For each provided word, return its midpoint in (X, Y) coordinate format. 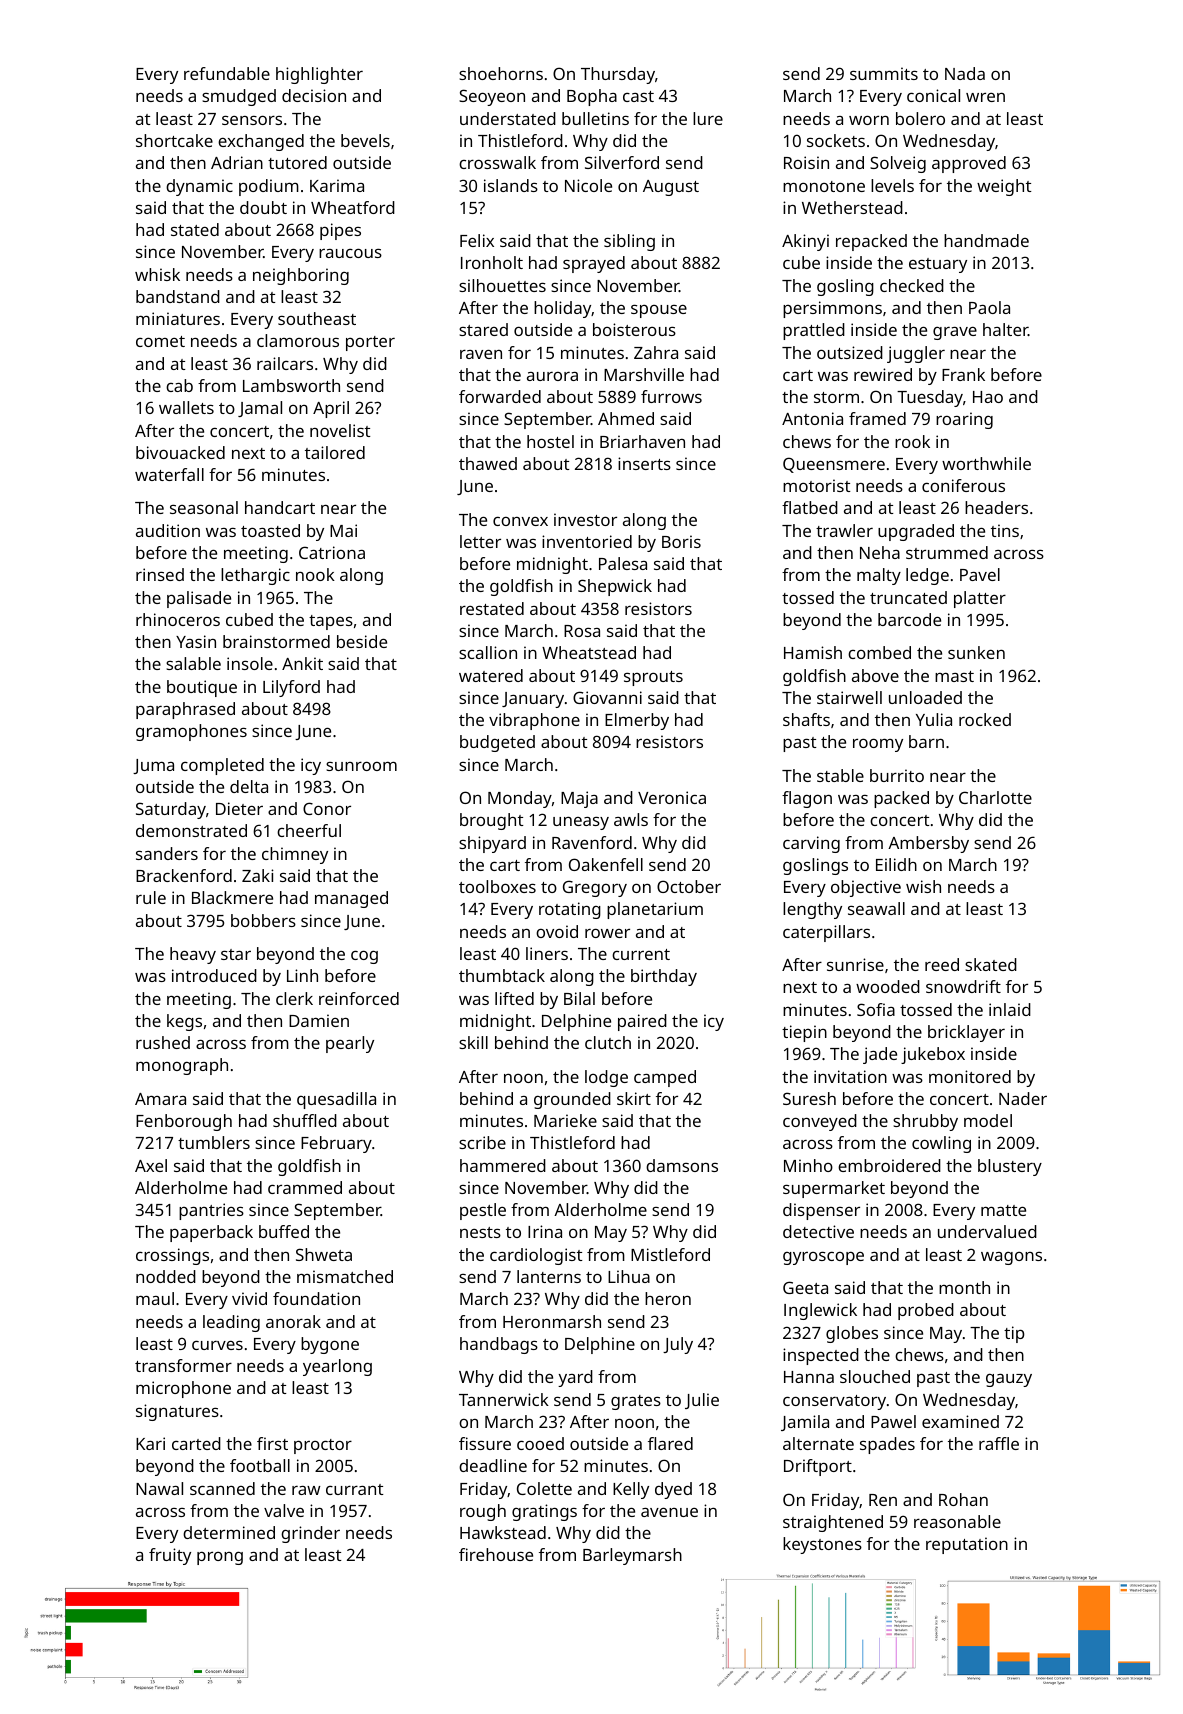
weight (1004, 187)
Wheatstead (589, 652)
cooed (540, 1443)
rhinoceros (178, 619)
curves (217, 1345)
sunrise (855, 964)
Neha (880, 552)
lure (708, 118)
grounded (572, 1100)
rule (151, 897)
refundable (227, 73)
